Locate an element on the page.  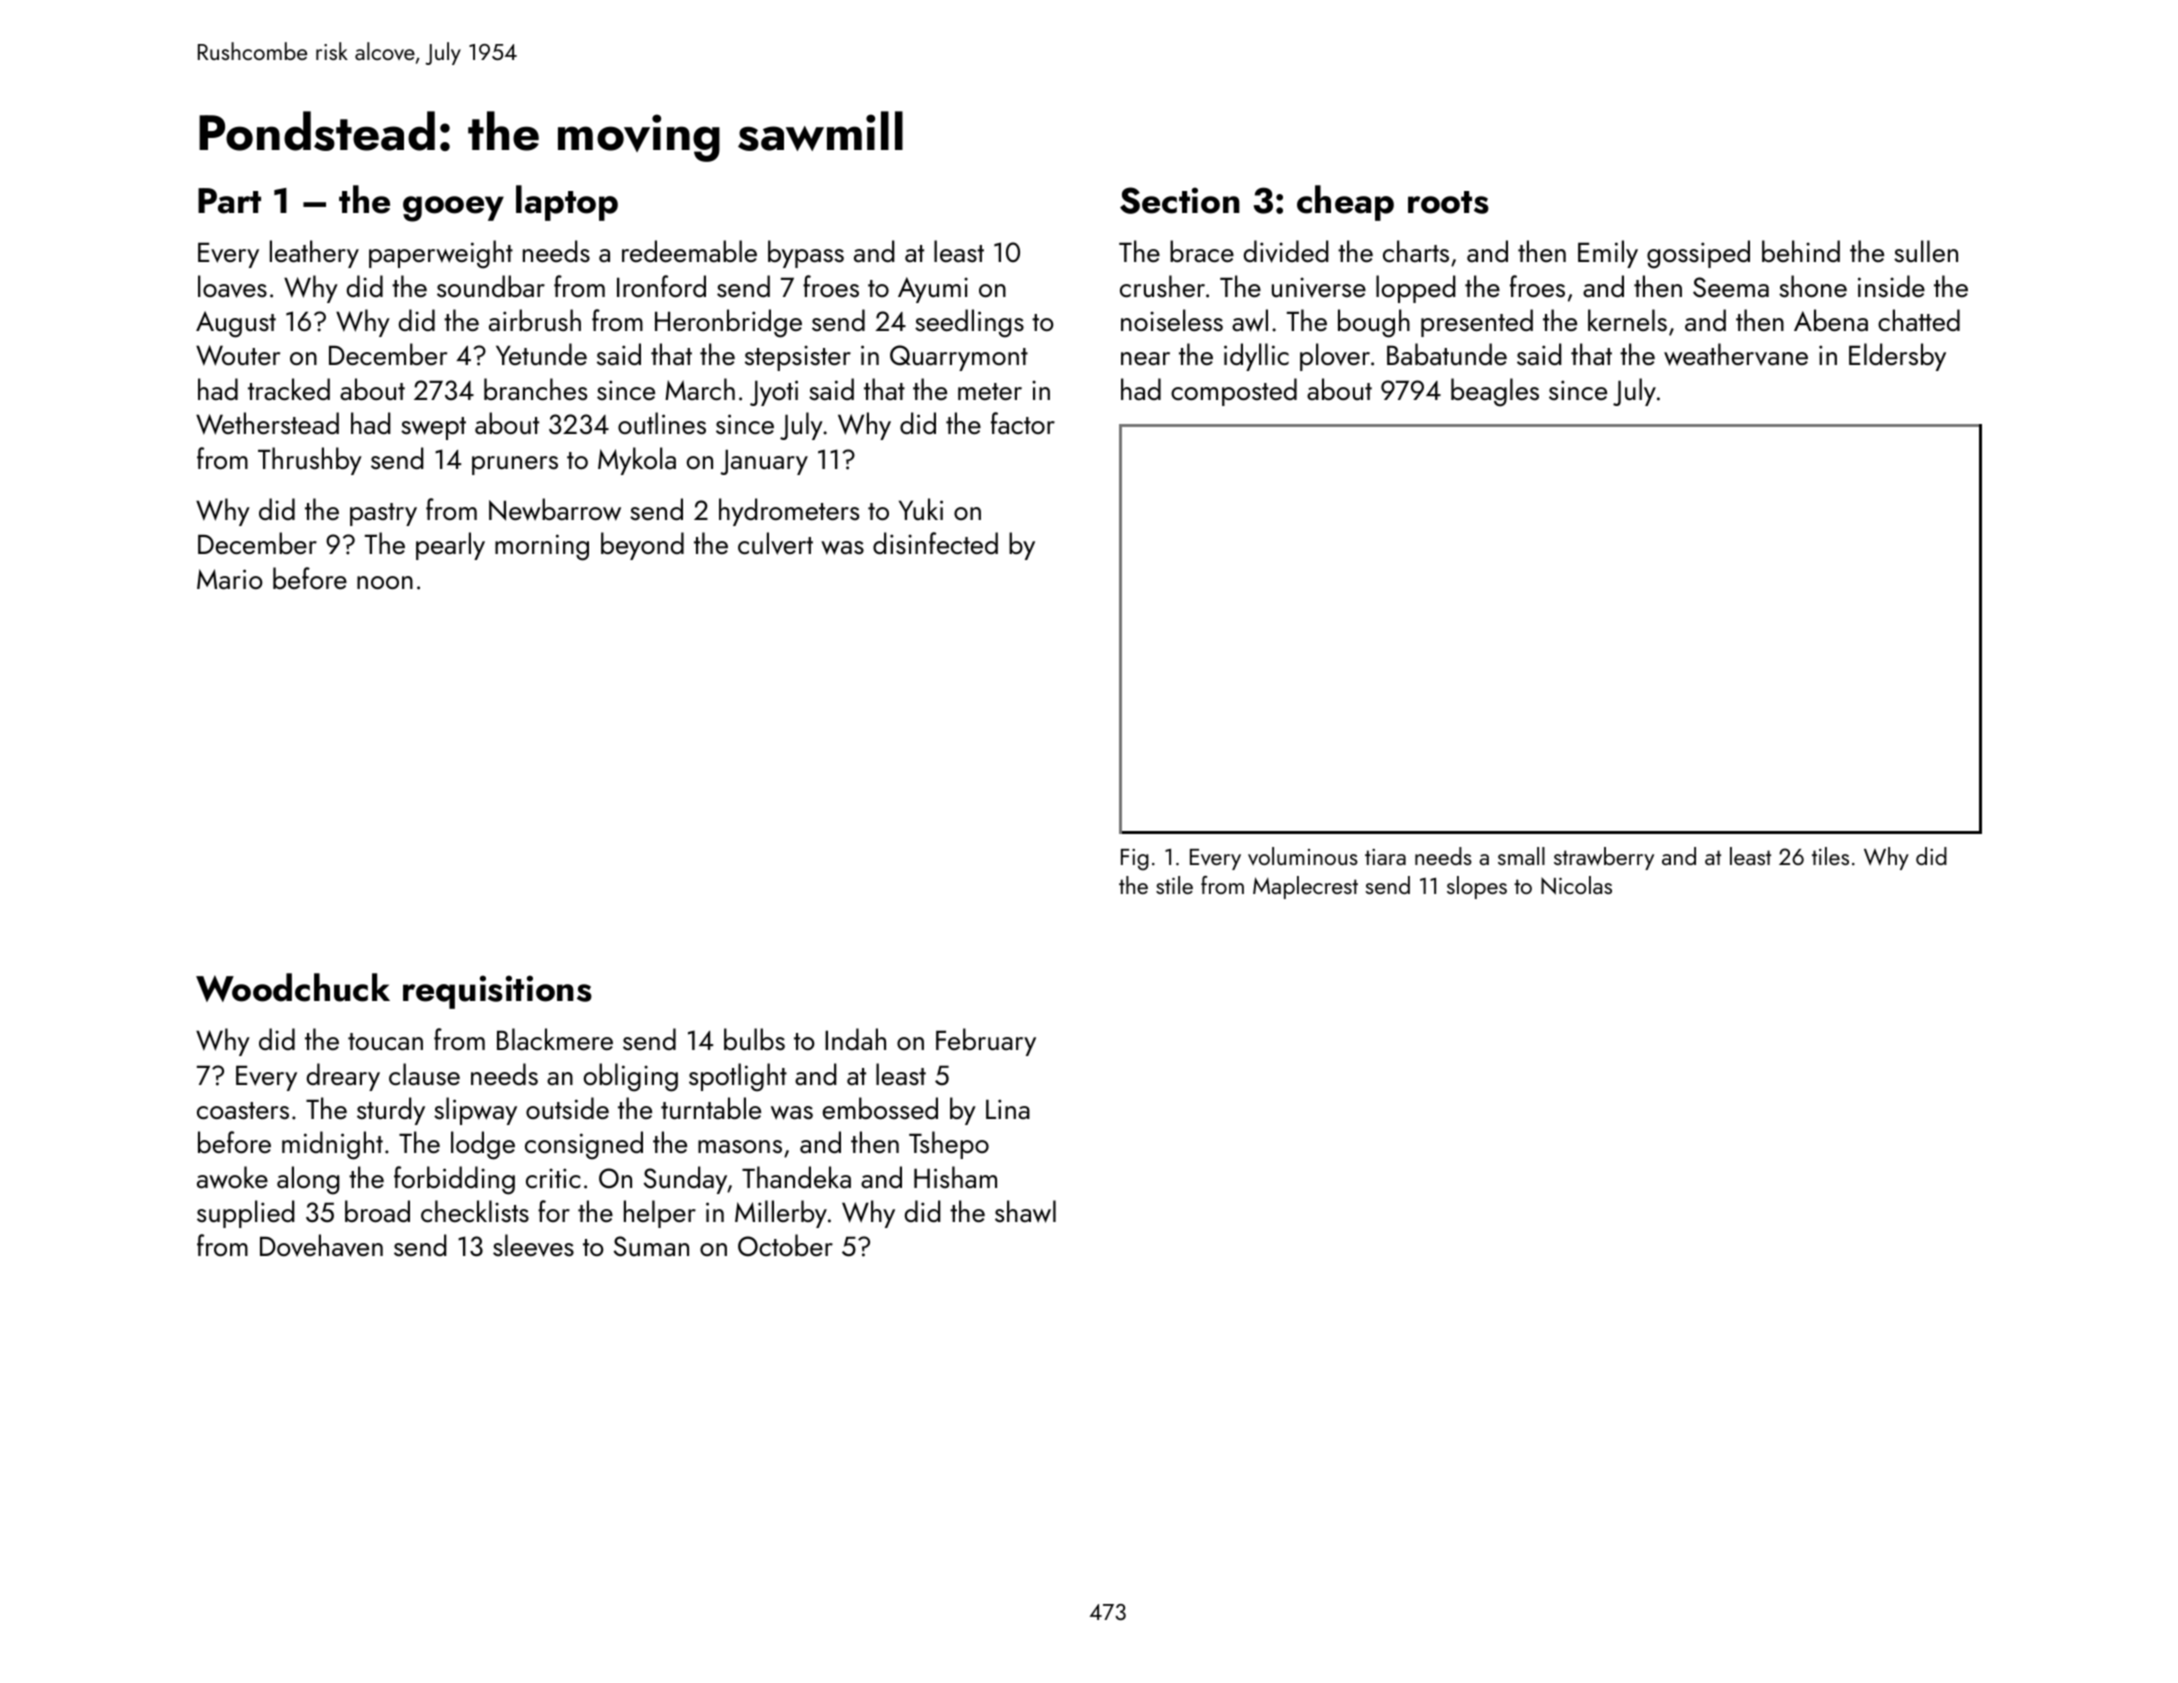
August is located at coordinates (236, 324).
